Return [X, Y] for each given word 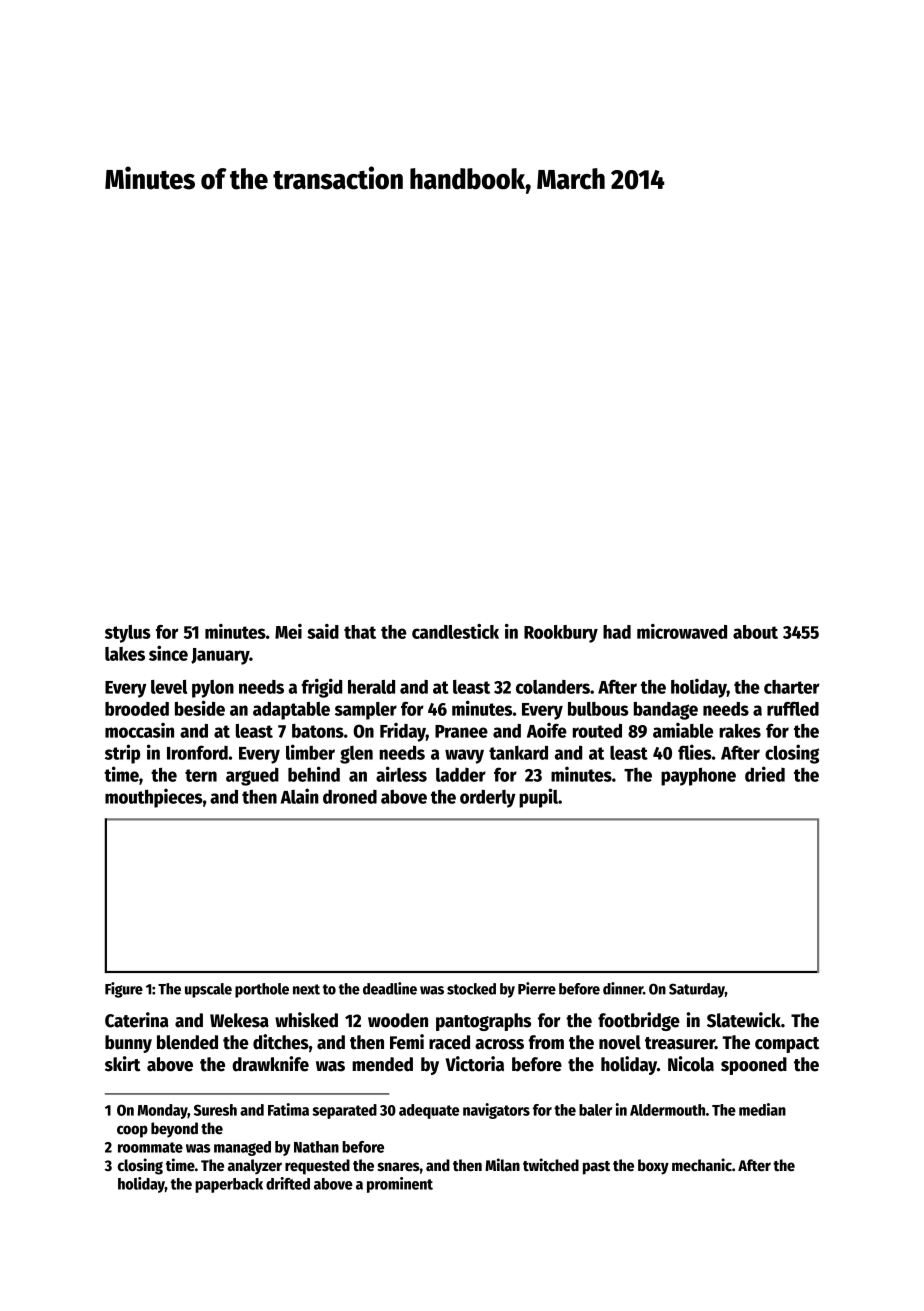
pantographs [483, 1022]
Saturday [697, 990]
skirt [123, 1064]
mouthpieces [154, 798]
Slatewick [744, 1020]
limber [310, 752]
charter [792, 687]
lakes [125, 654]
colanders [553, 687]
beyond [174, 1130]
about [755, 632]
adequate [429, 1111]
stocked [471, 989]
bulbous [598, 709]
